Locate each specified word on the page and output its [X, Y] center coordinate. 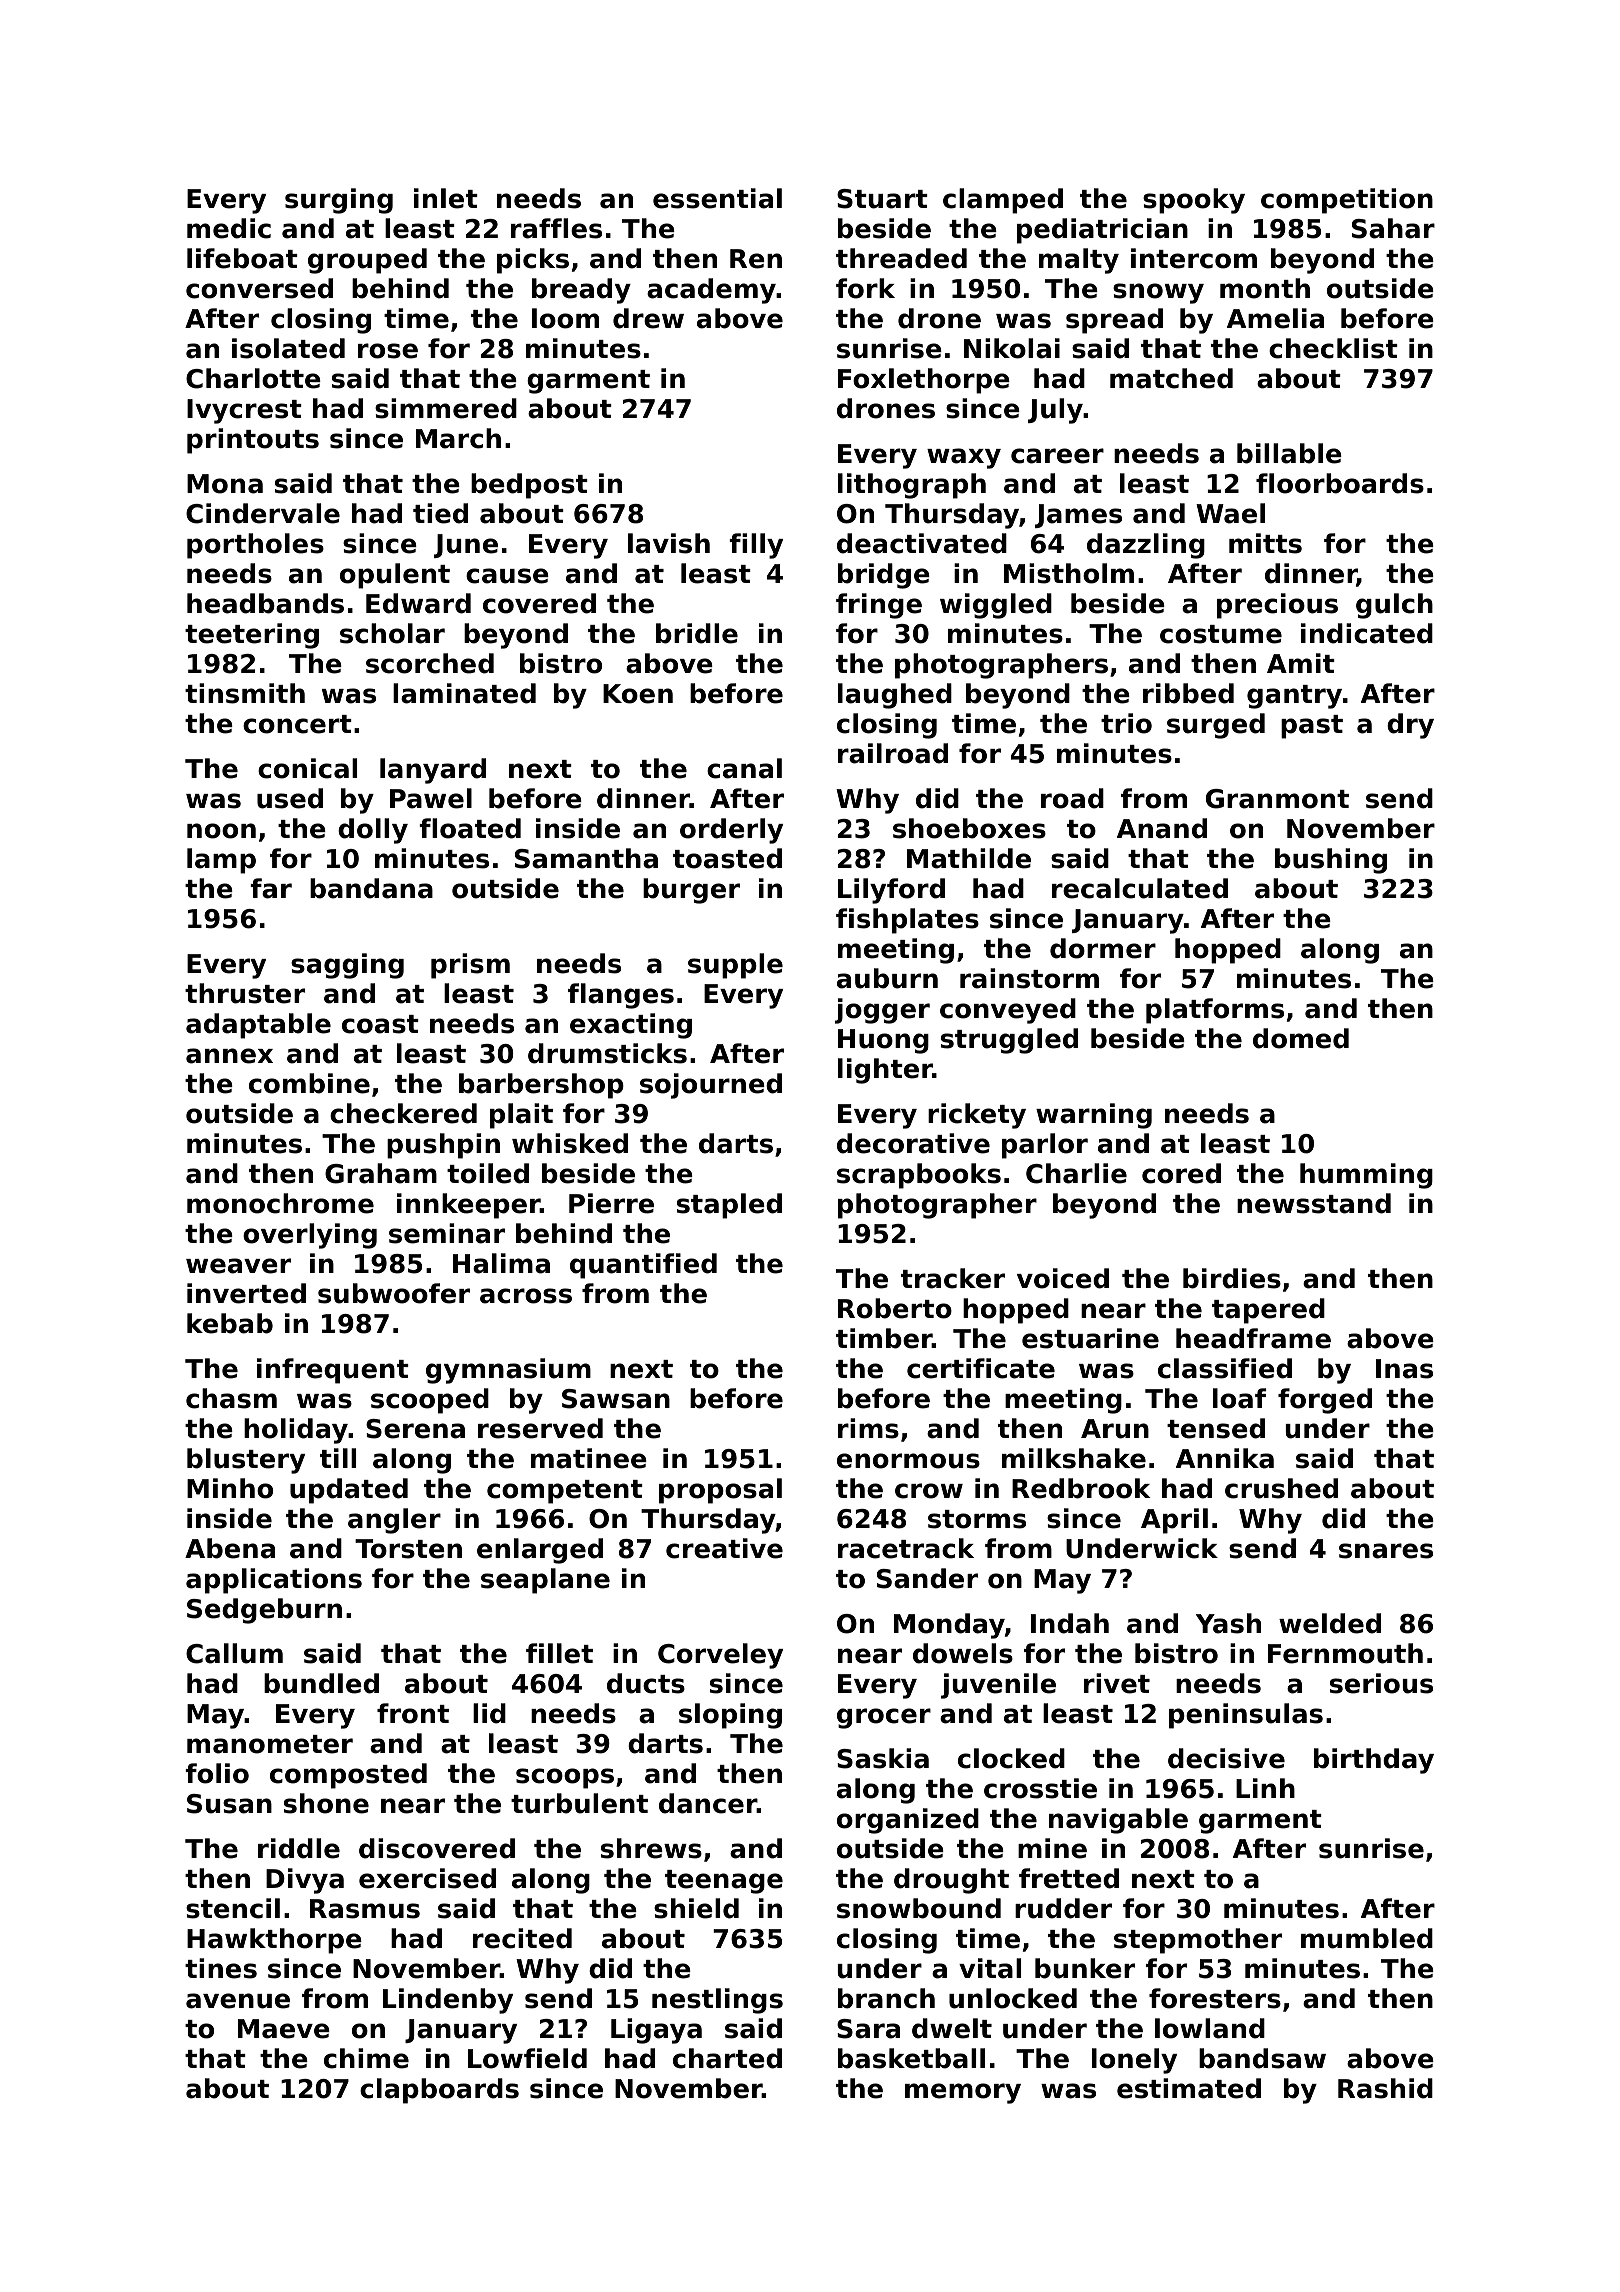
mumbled [1367, 1938]
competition [1347, 201]
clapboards [439, 2091]
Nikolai [1012, 348]
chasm [231, 1398]
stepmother [1198, 1941]
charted [727, 2058]
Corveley [720, 1656]
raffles [556, 228]
